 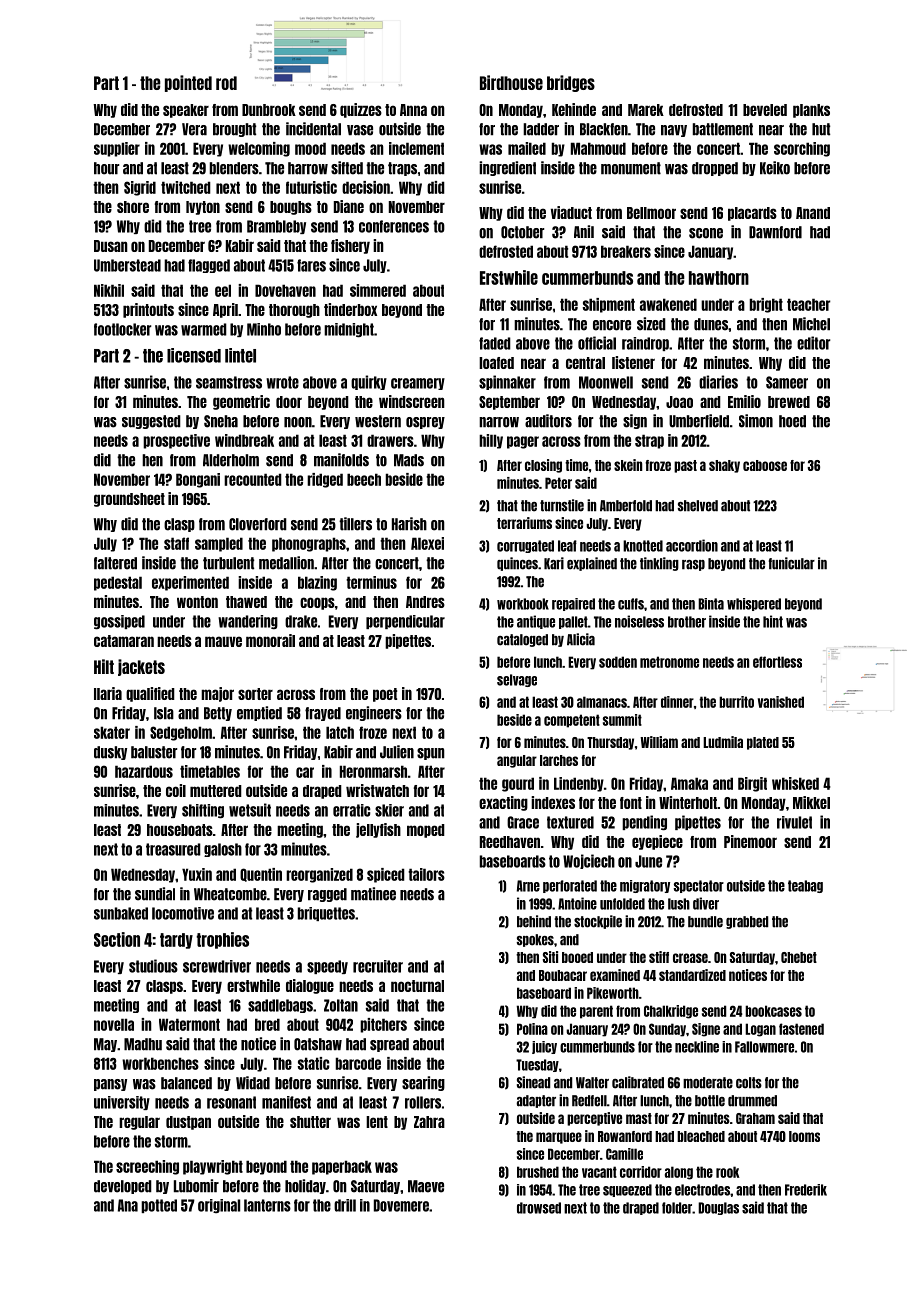 What do you see at coordinates (267, 1024) in the screenshot?
I see `bred` at bounding box center [267, 1024].
